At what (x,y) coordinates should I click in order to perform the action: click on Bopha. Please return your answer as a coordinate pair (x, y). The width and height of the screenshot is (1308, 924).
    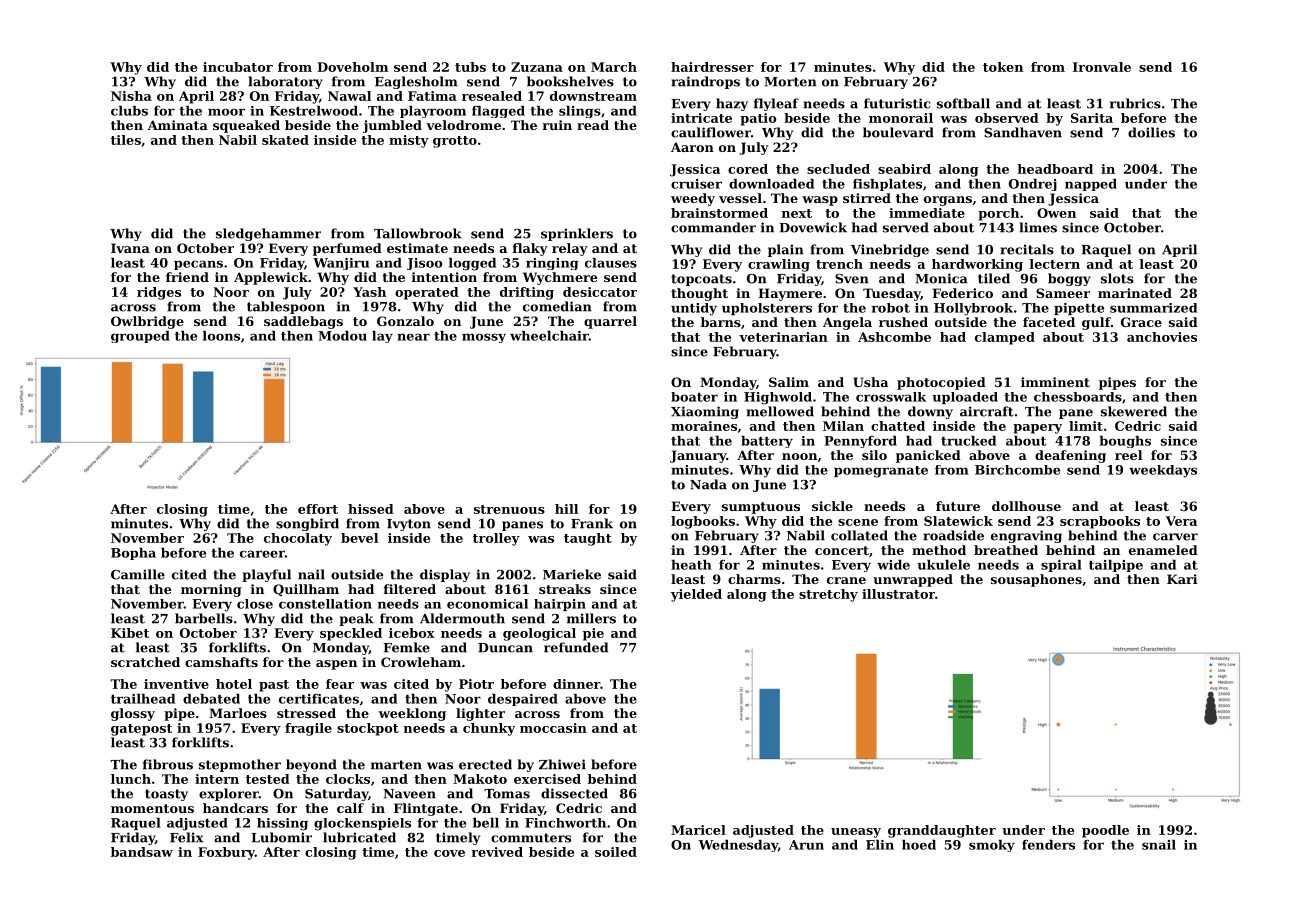
    Looking at the image, I should click on (133, 554).
